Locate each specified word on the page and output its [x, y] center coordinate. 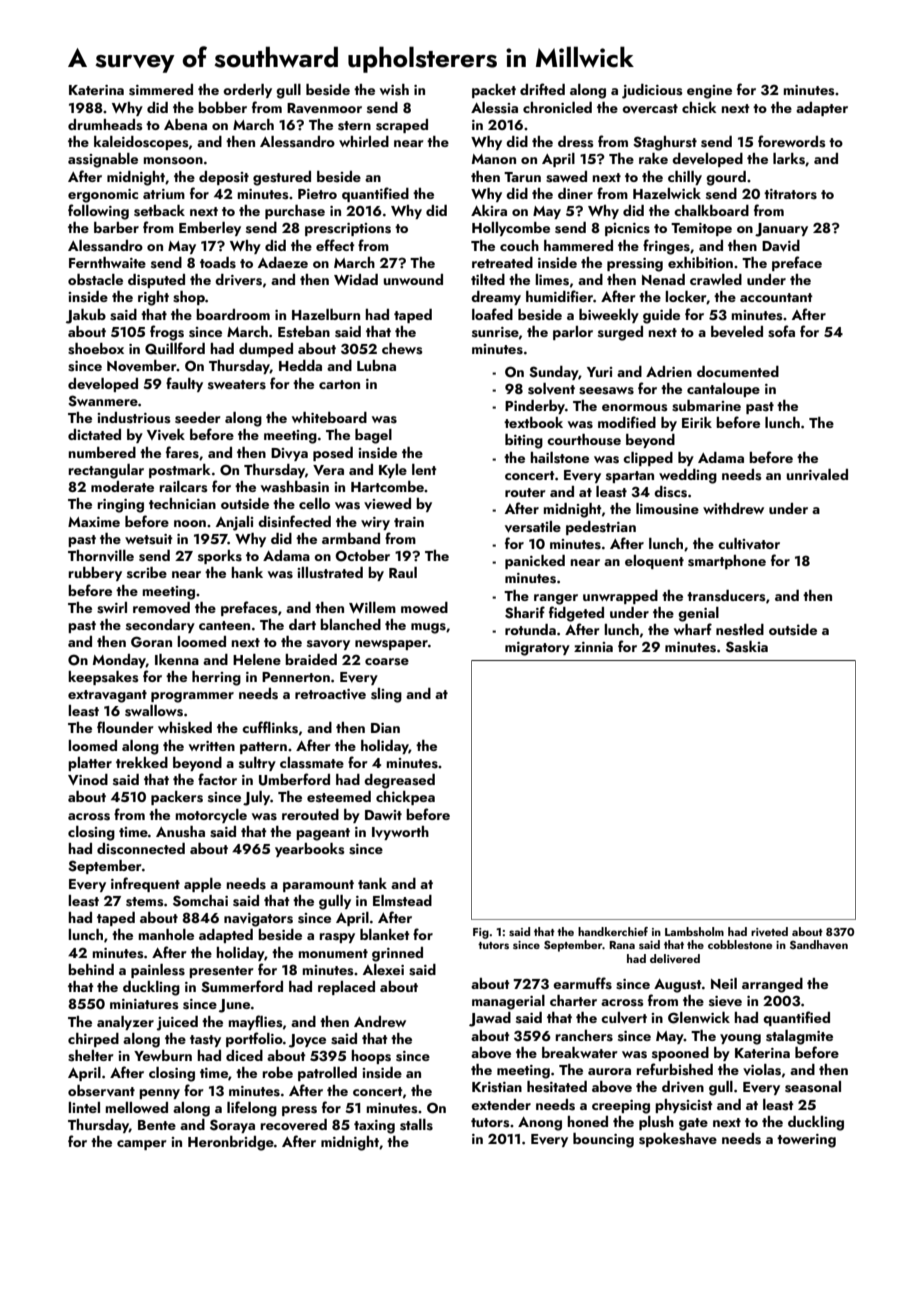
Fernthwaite [107, 262]
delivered [675, 958]
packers [177, 798]
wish [394, 90]
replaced [346, 988]
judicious [652, 91]
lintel [84, 1107]
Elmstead [402, 901]
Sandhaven [819, 944]
